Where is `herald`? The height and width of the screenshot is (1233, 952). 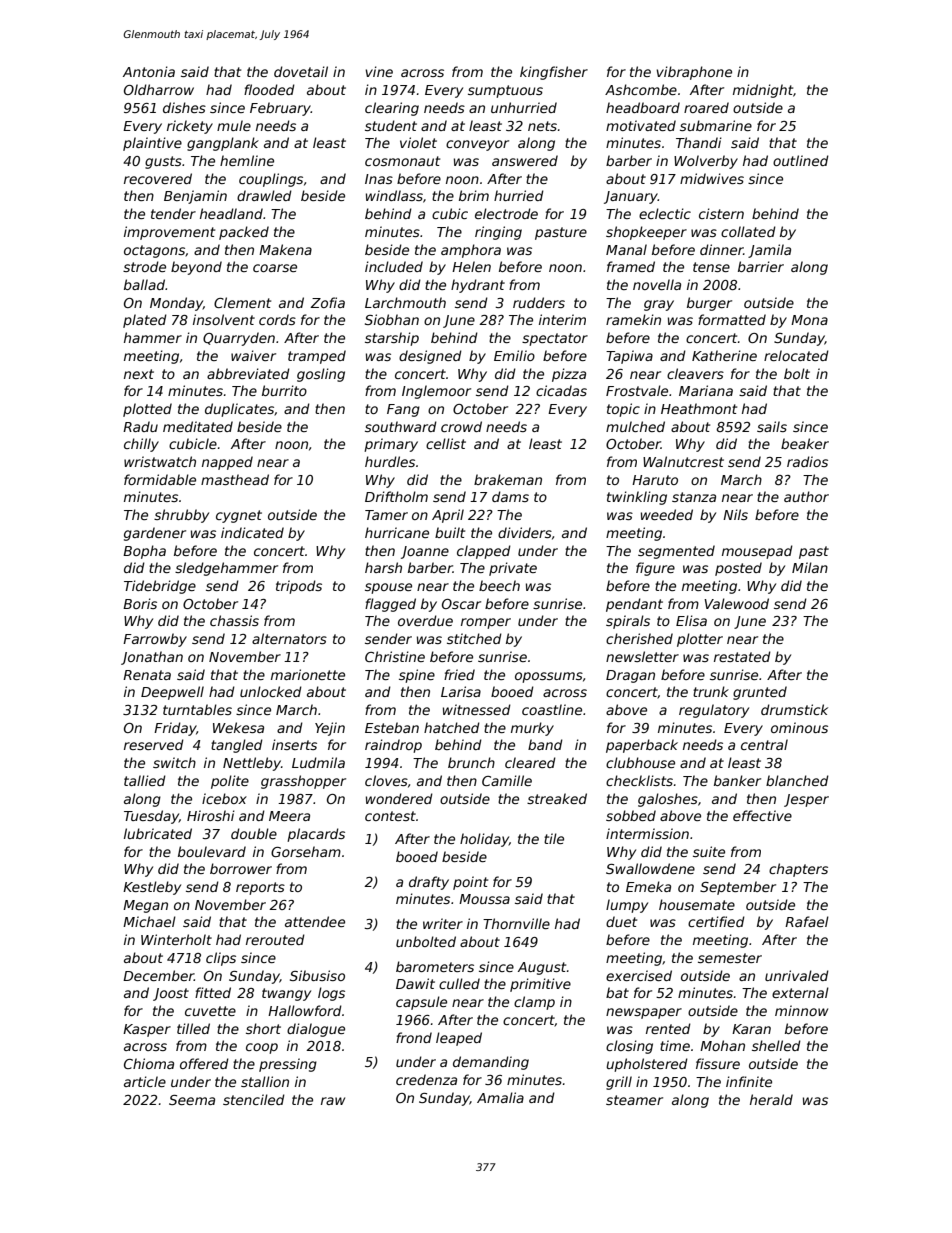
herald is located at coordinates (771, 1099).
